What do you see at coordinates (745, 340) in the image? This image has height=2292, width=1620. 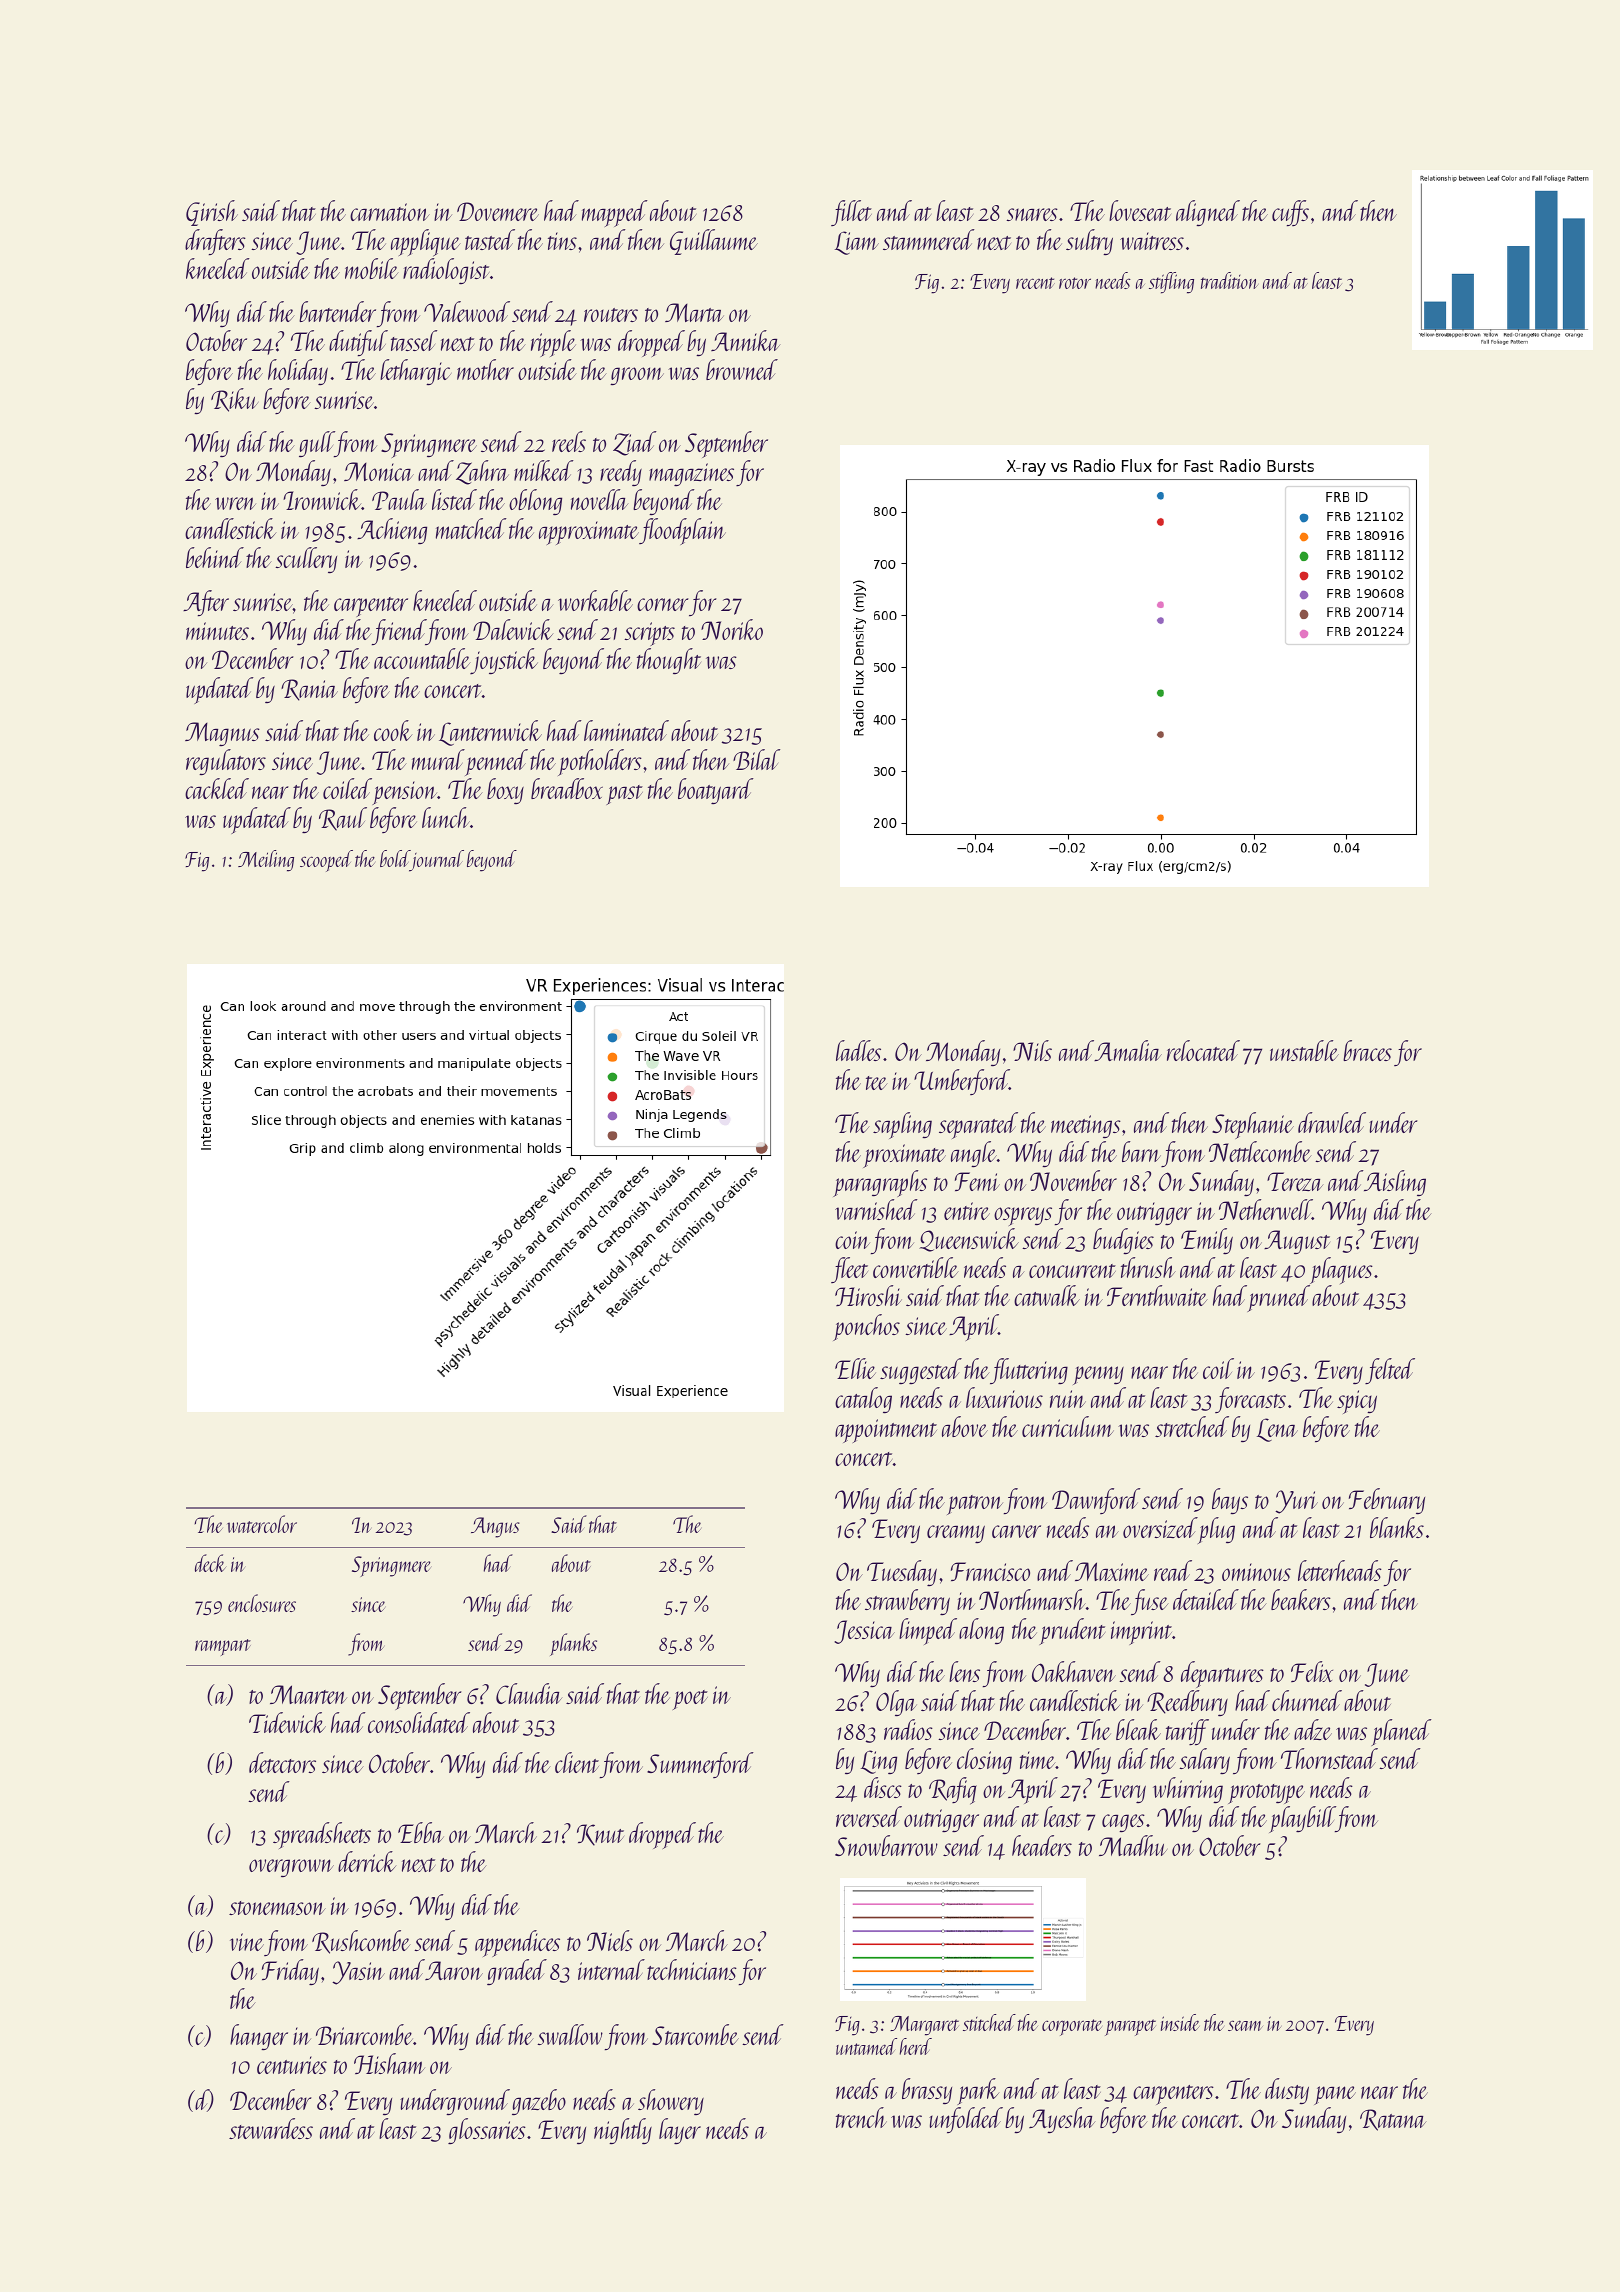 I see `Annika` at bounding box center [745, 340].
